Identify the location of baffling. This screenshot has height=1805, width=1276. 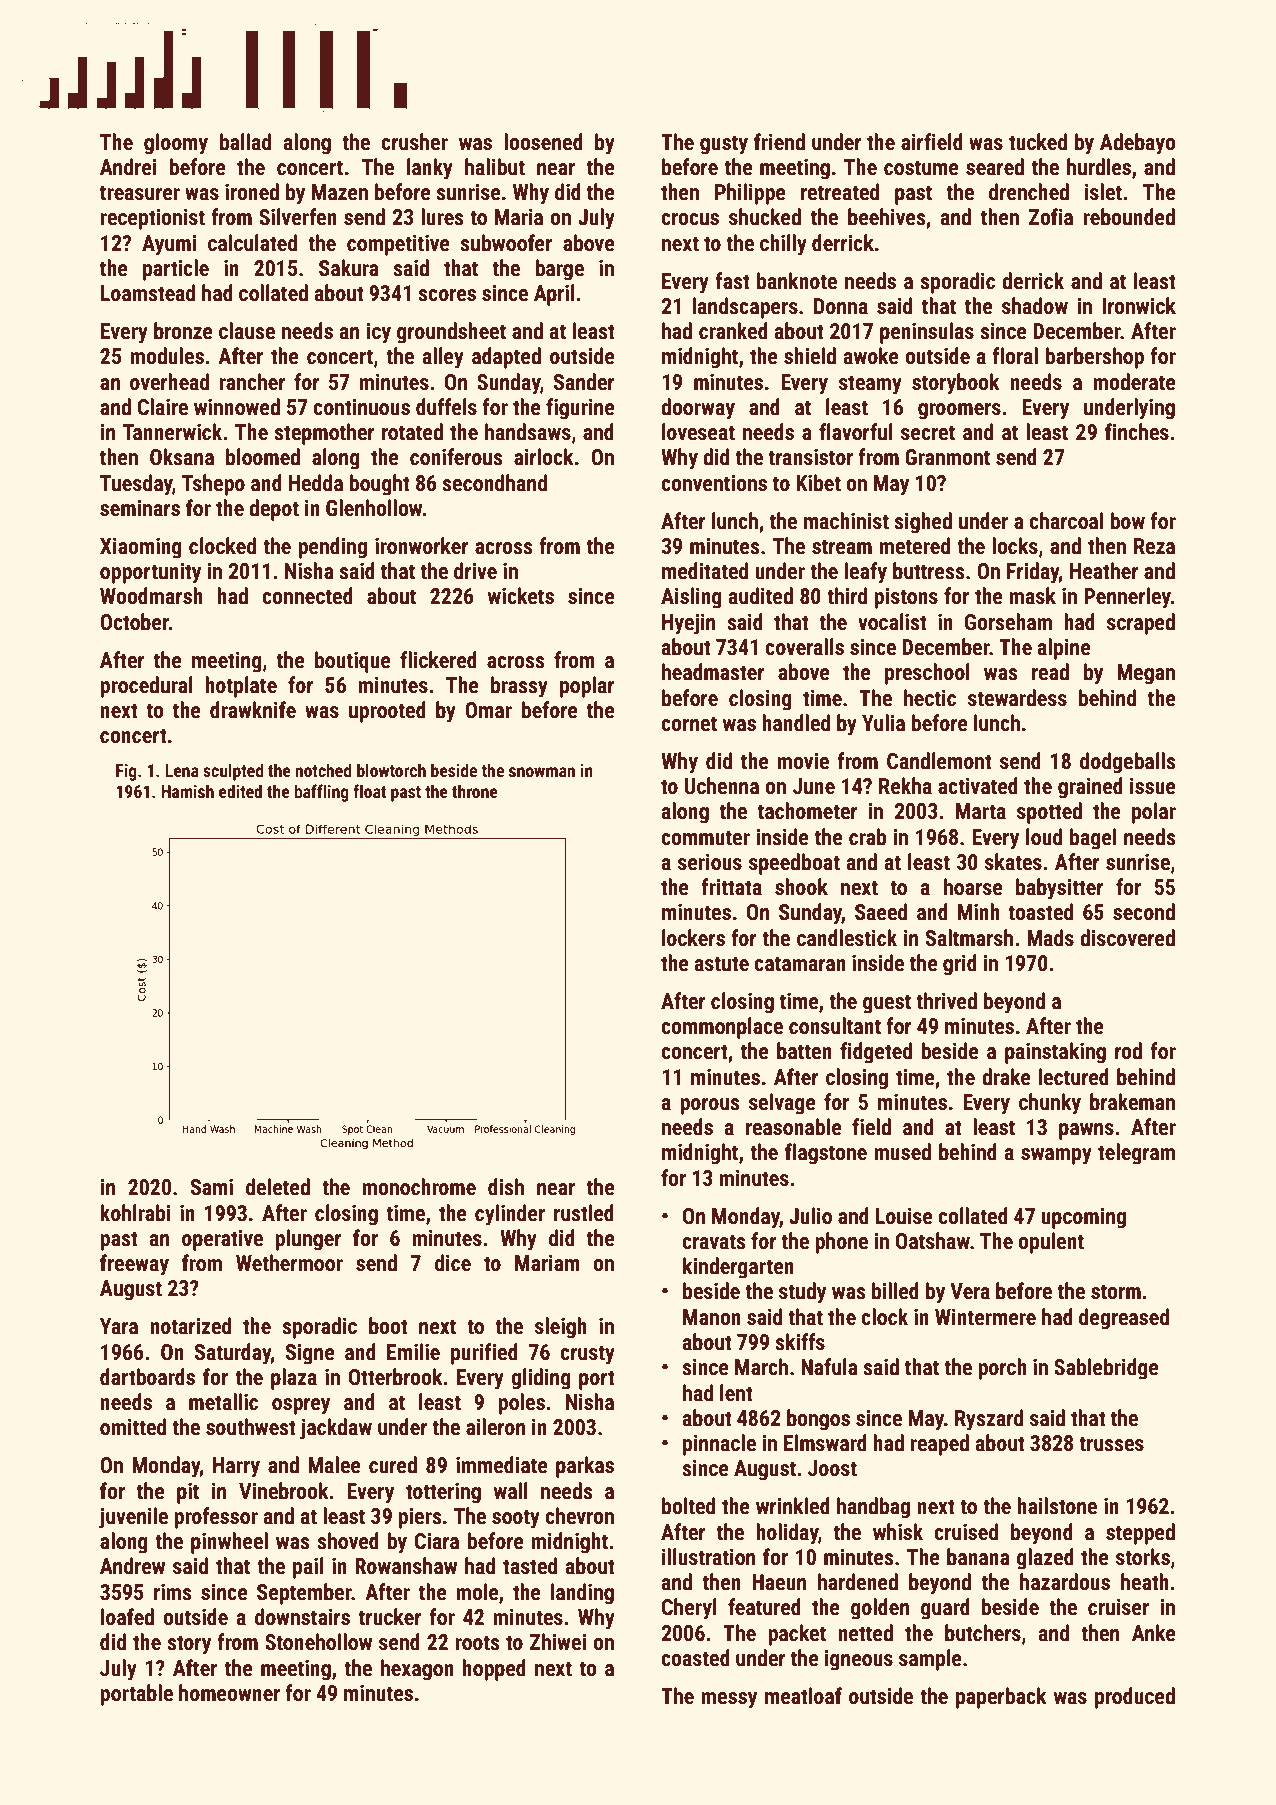
(322, 793).
